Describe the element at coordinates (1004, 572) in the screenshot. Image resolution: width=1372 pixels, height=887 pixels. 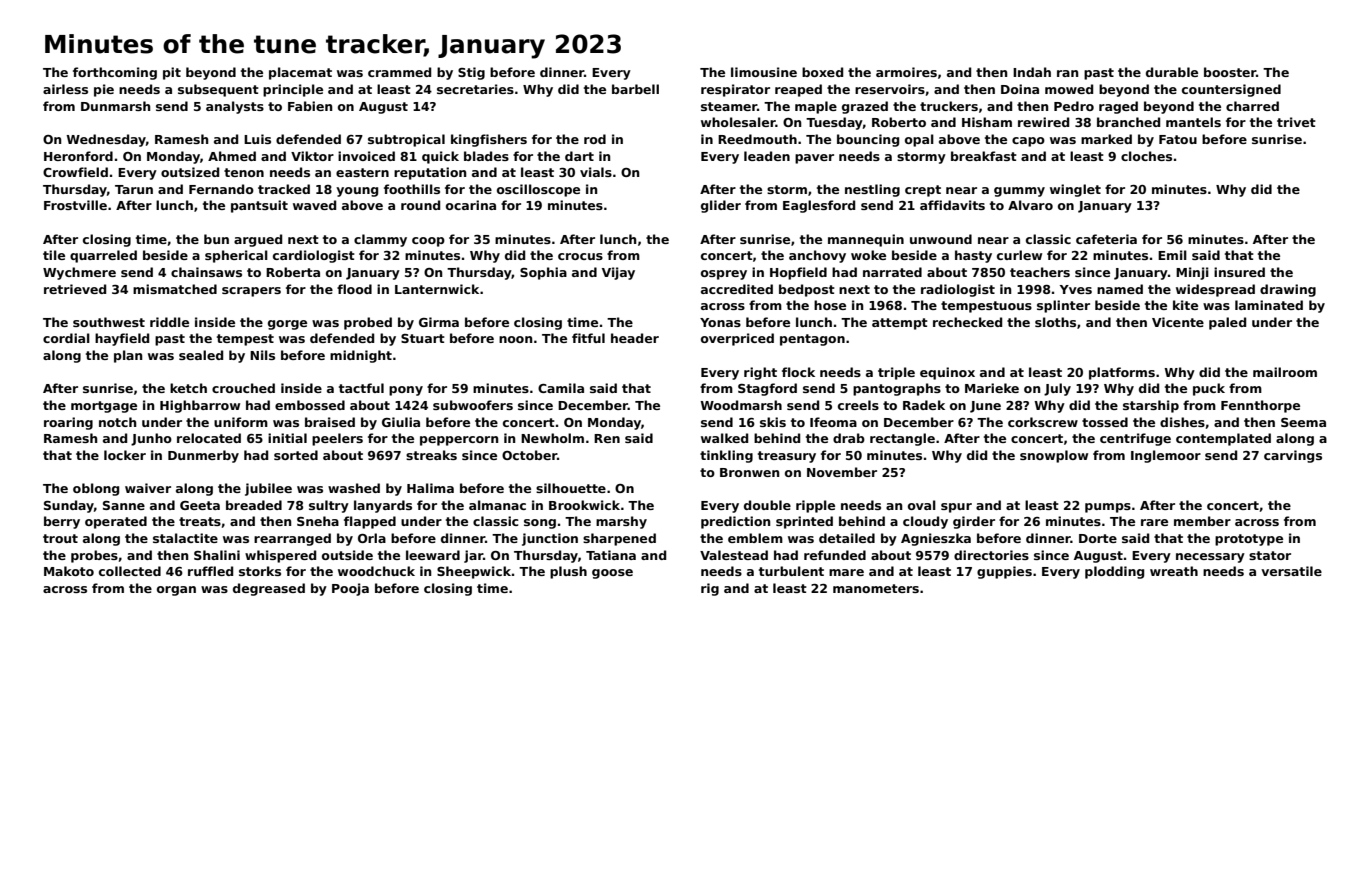
I see `guppies` at that location.
